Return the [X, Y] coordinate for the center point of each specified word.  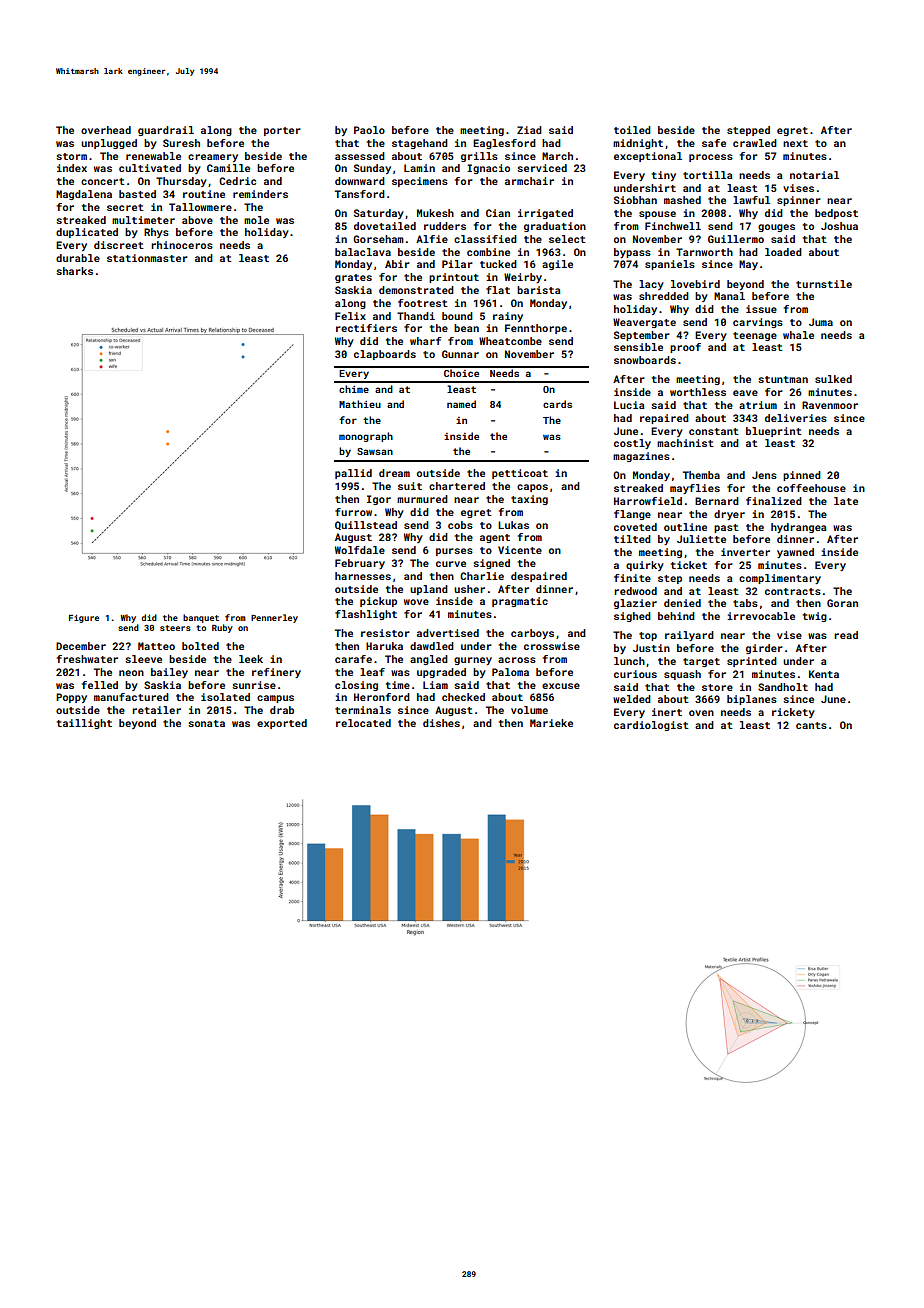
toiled [632, 130]
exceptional [648, 157]
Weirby [523, 278]
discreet [119, 245]
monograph [366, 437]
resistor [385, 633]
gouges [776, 228]
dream [394, 473]
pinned [802, 476]
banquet [201, 618]
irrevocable [761, 616]
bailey [169, 673]
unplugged [109, 144]
